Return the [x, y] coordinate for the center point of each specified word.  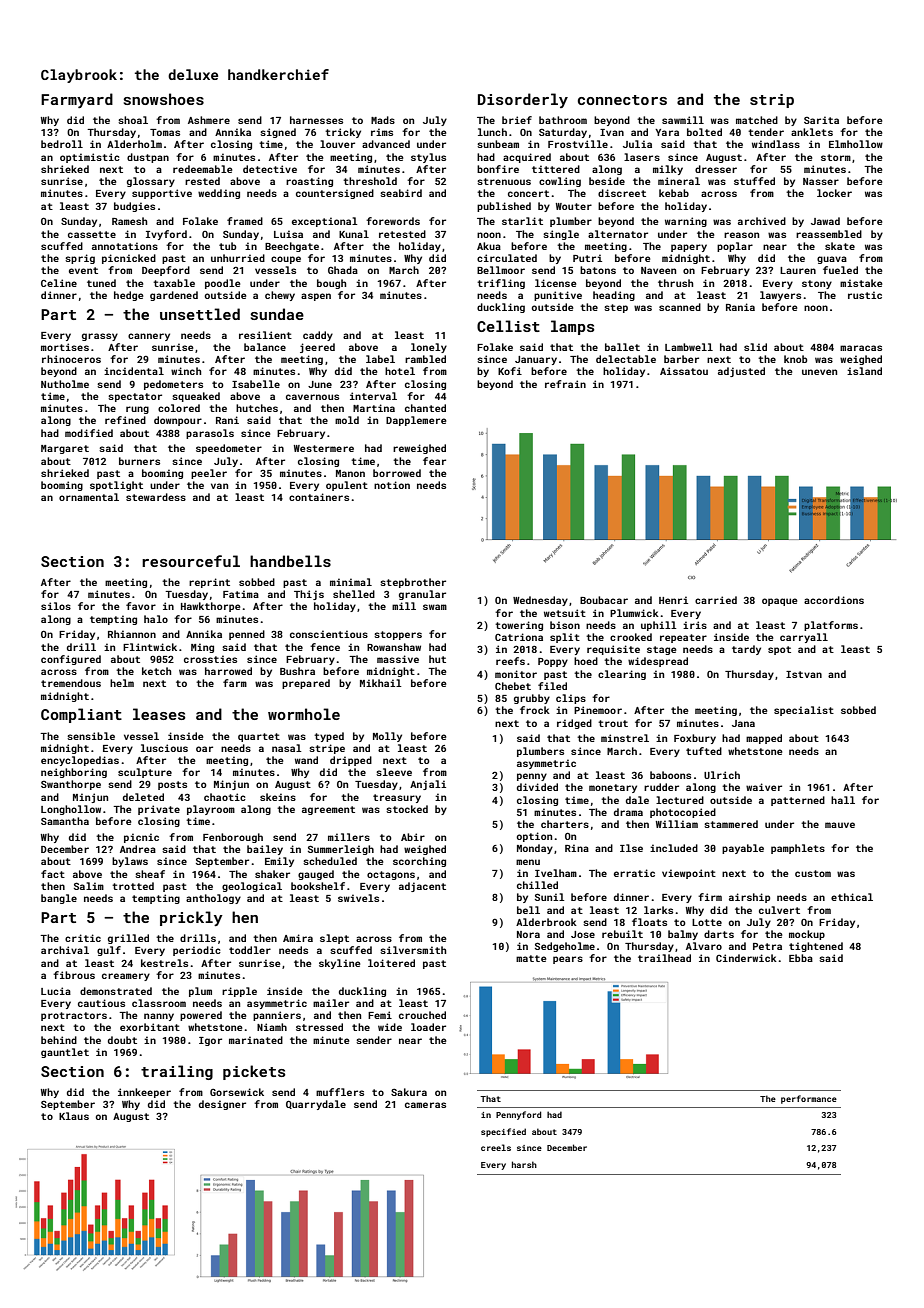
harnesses [316, 120]
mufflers [340, 1092]
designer [222, 1105]
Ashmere [209, 120]
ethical [852, 897]
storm [836, 157]
